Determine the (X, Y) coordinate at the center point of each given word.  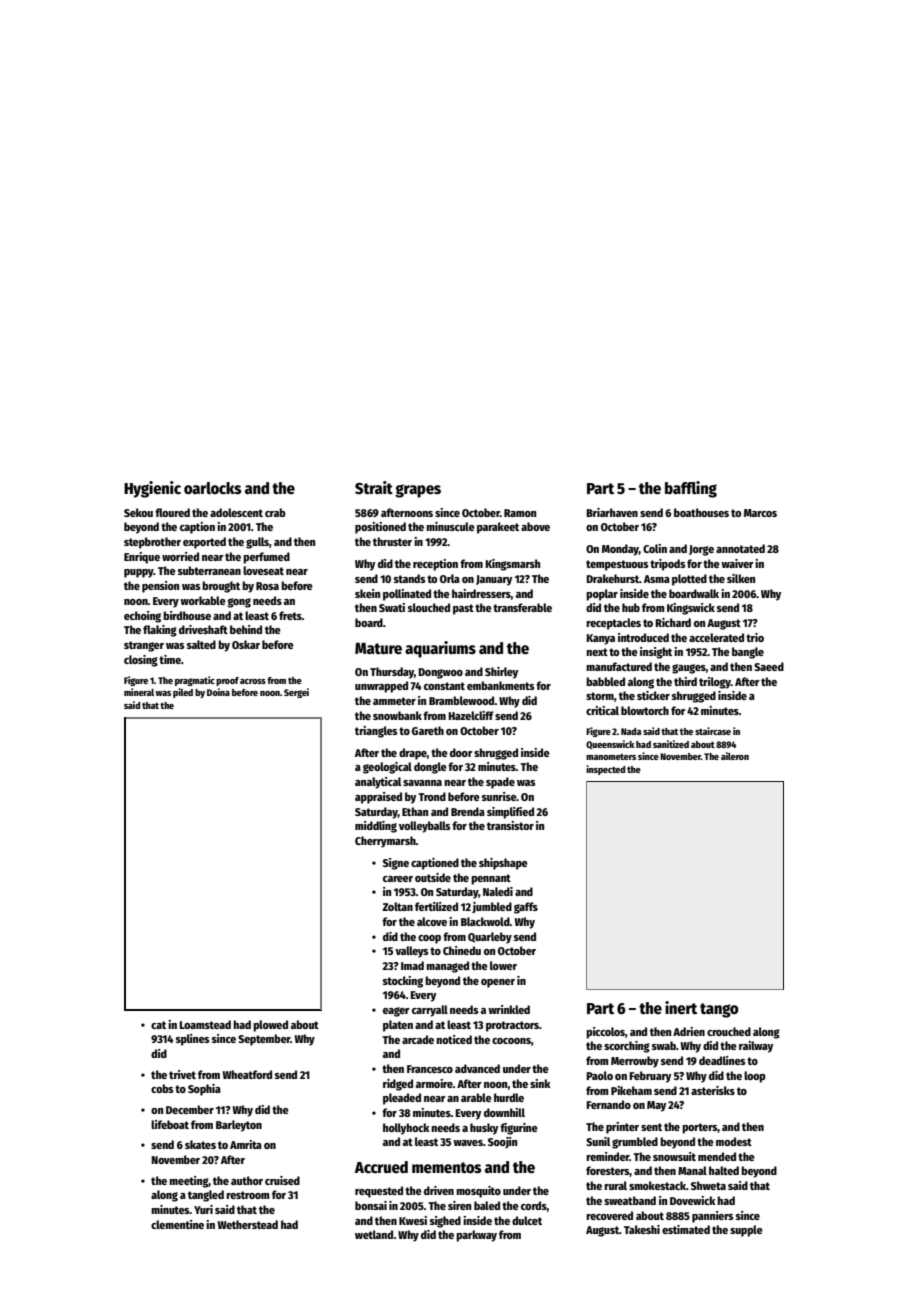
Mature (378, 649)
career (398, 879)
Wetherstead (248, 1224)
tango (719, 1010)
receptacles (613, 624)
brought (221, 587)
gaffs (526, 908)
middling (376, 827)
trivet (182, 1074)
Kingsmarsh (512, 565)
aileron (735, 756)
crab (275, 512)
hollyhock (406, 1129)
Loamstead (205, 1024)
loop (755, 1077)
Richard (673, 622)
